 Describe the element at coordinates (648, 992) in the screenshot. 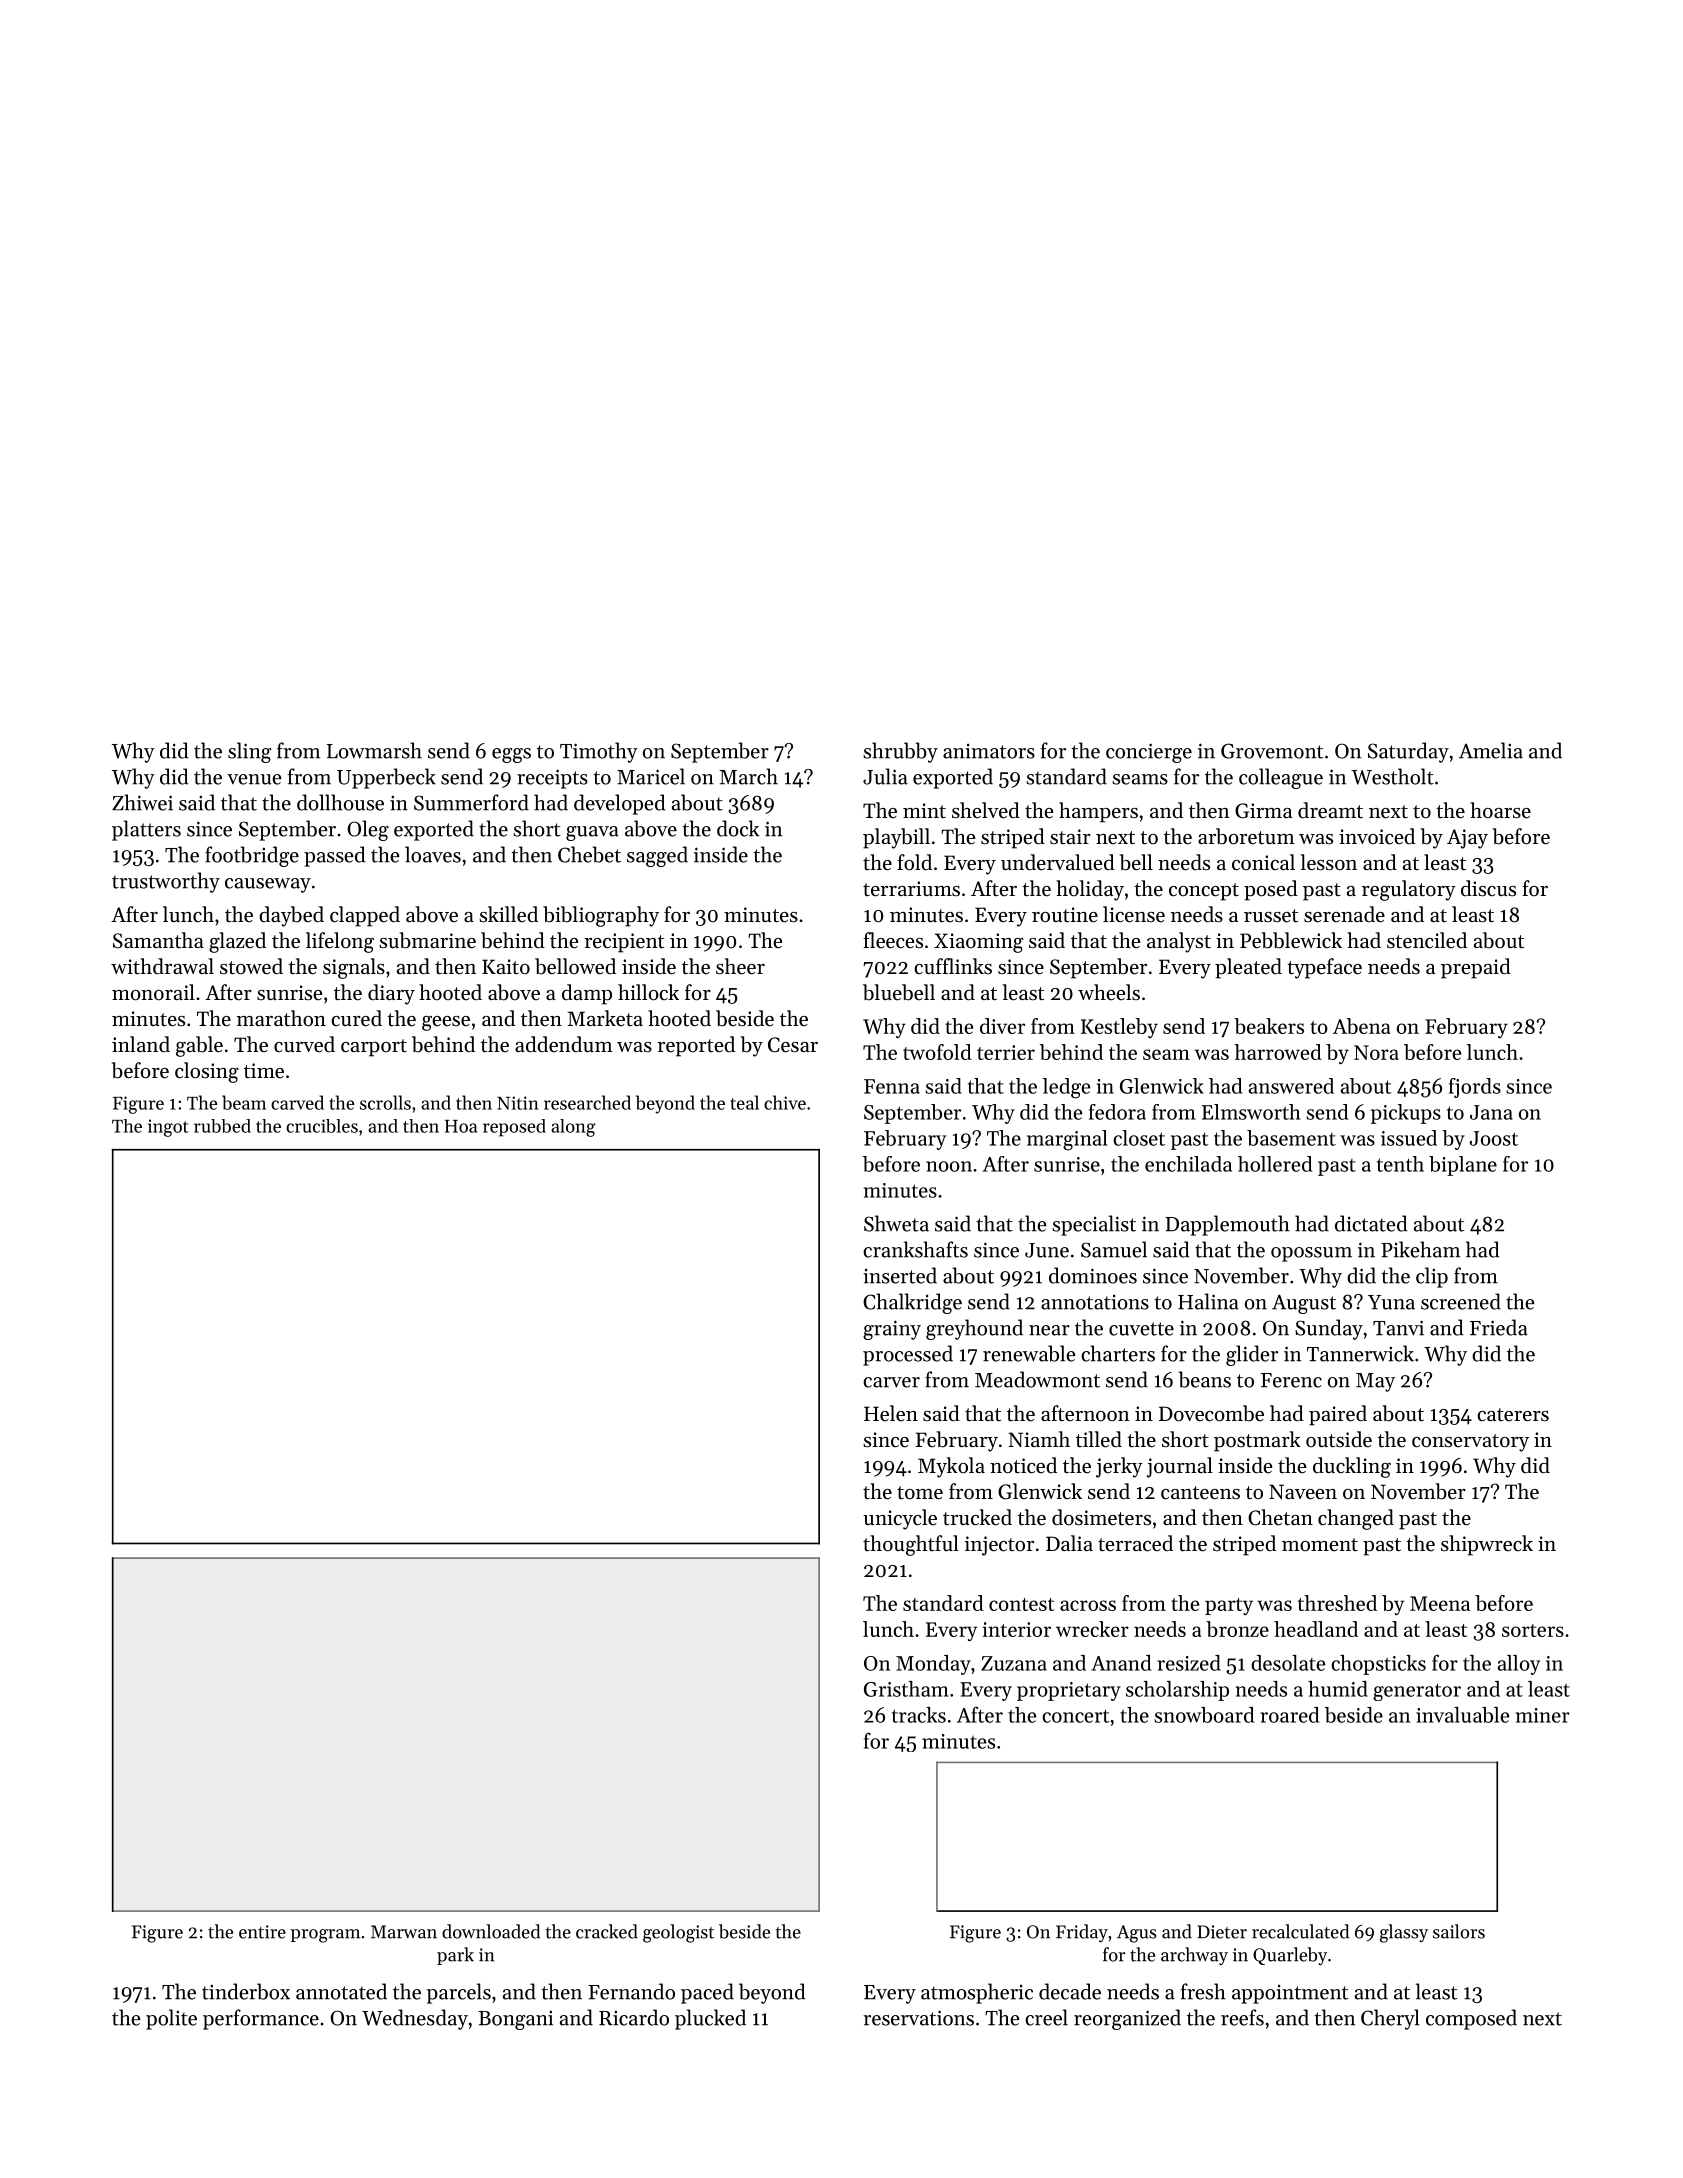

I see `hillock` at that location.
